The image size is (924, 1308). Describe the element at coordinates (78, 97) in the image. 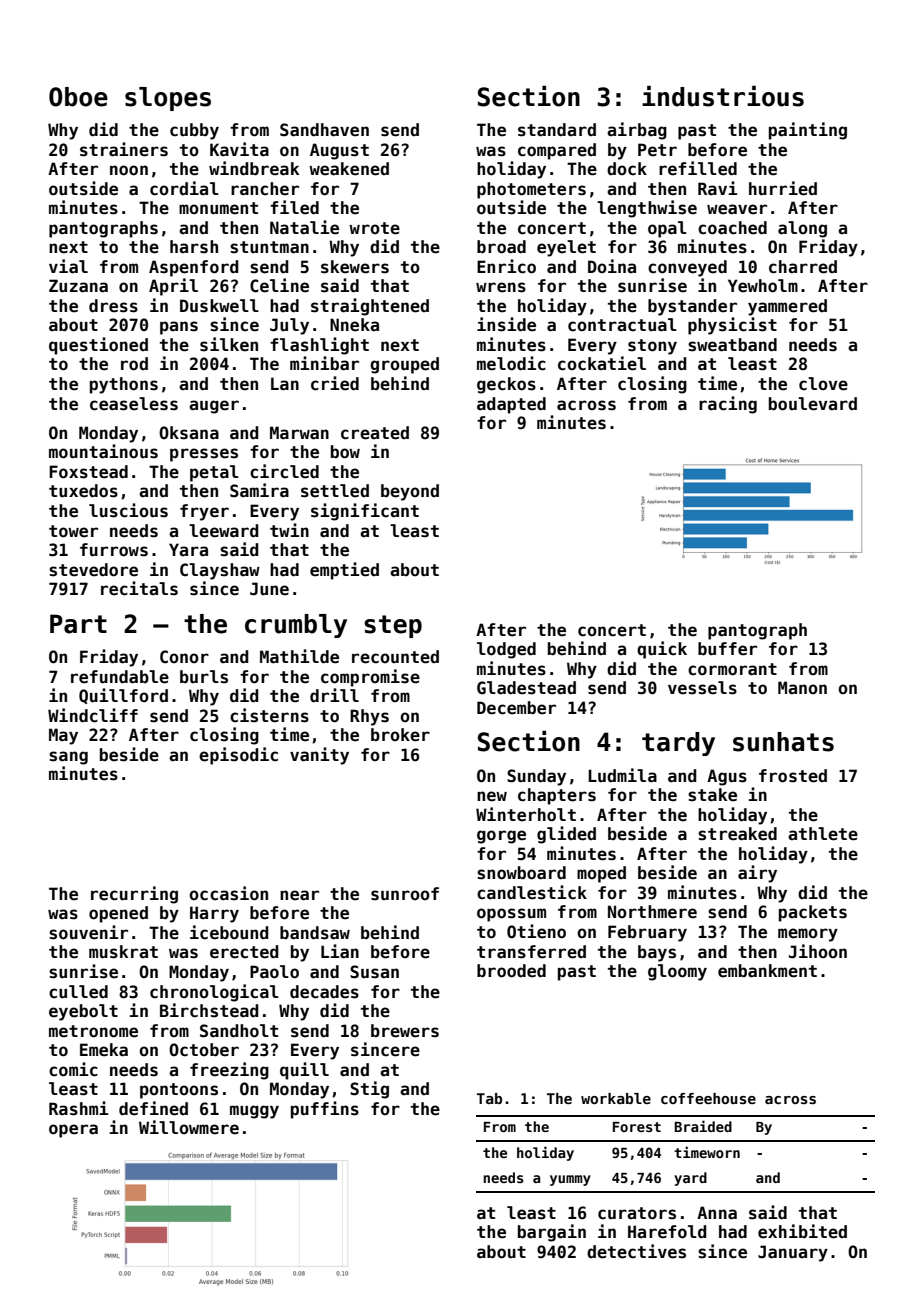

I see `Oboe` at that location.
